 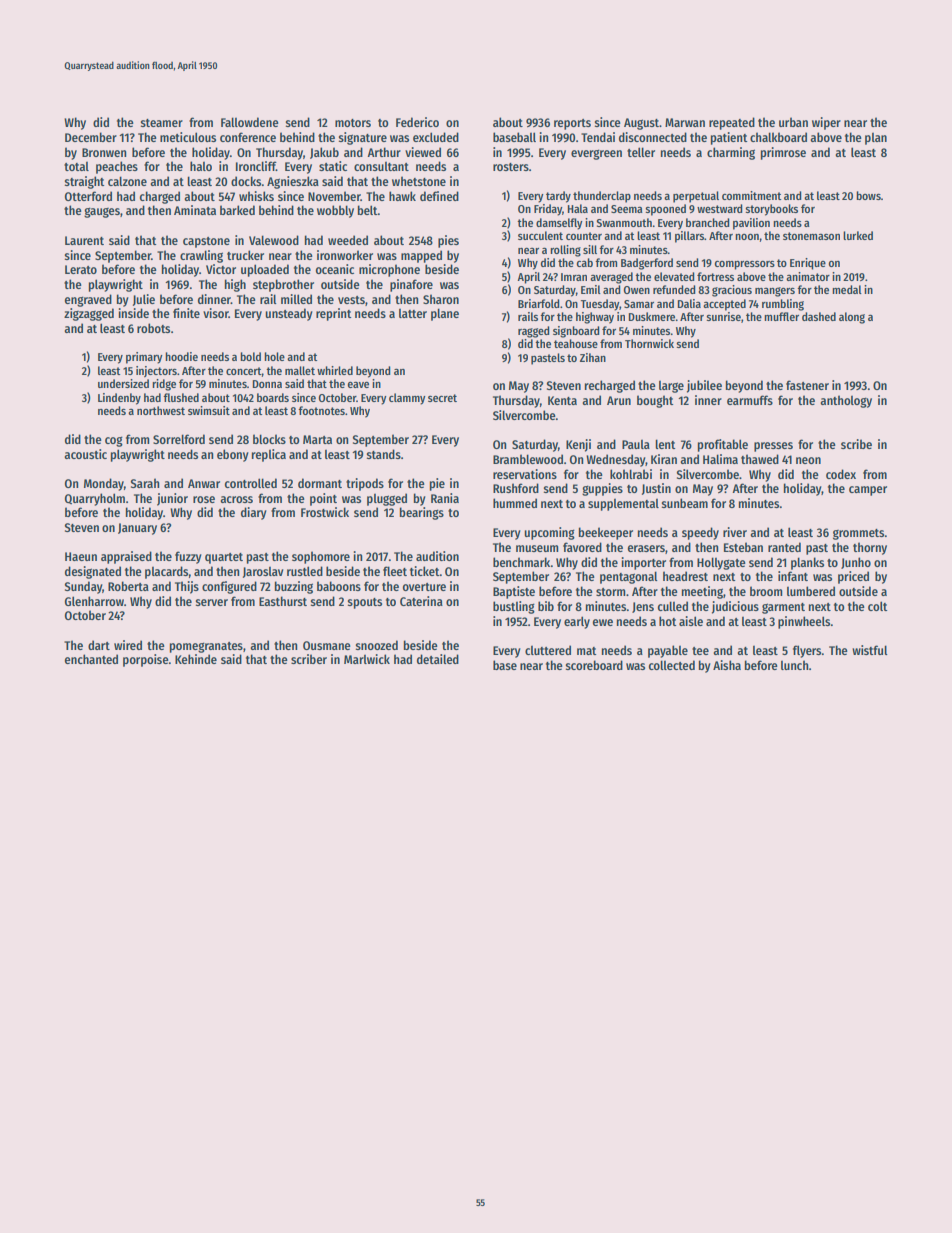 What do you see at coordinates (305, 571) in the page?
I see `rustled` at bounding box center [305, 571].
